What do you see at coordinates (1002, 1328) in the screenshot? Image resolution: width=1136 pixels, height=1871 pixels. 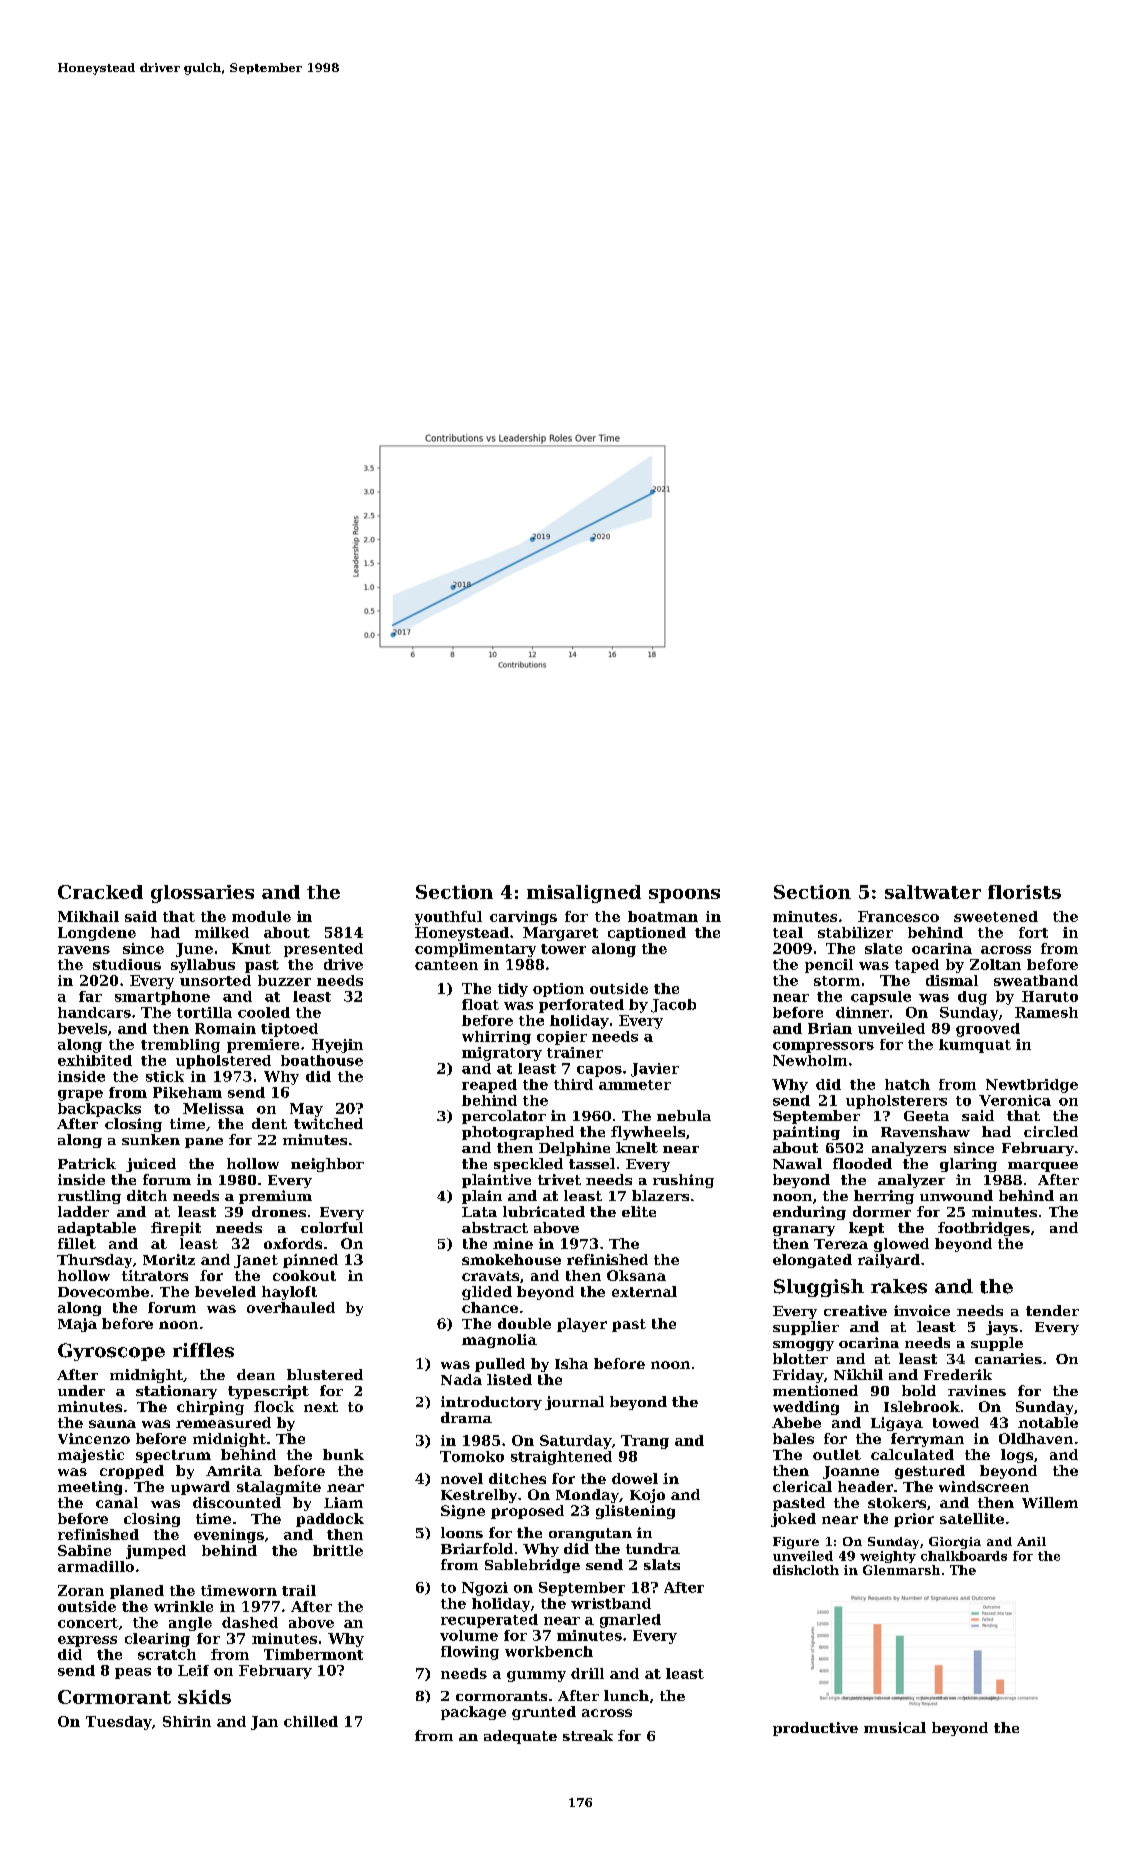 I see `jays` at bounding box center [1002, 1328].
